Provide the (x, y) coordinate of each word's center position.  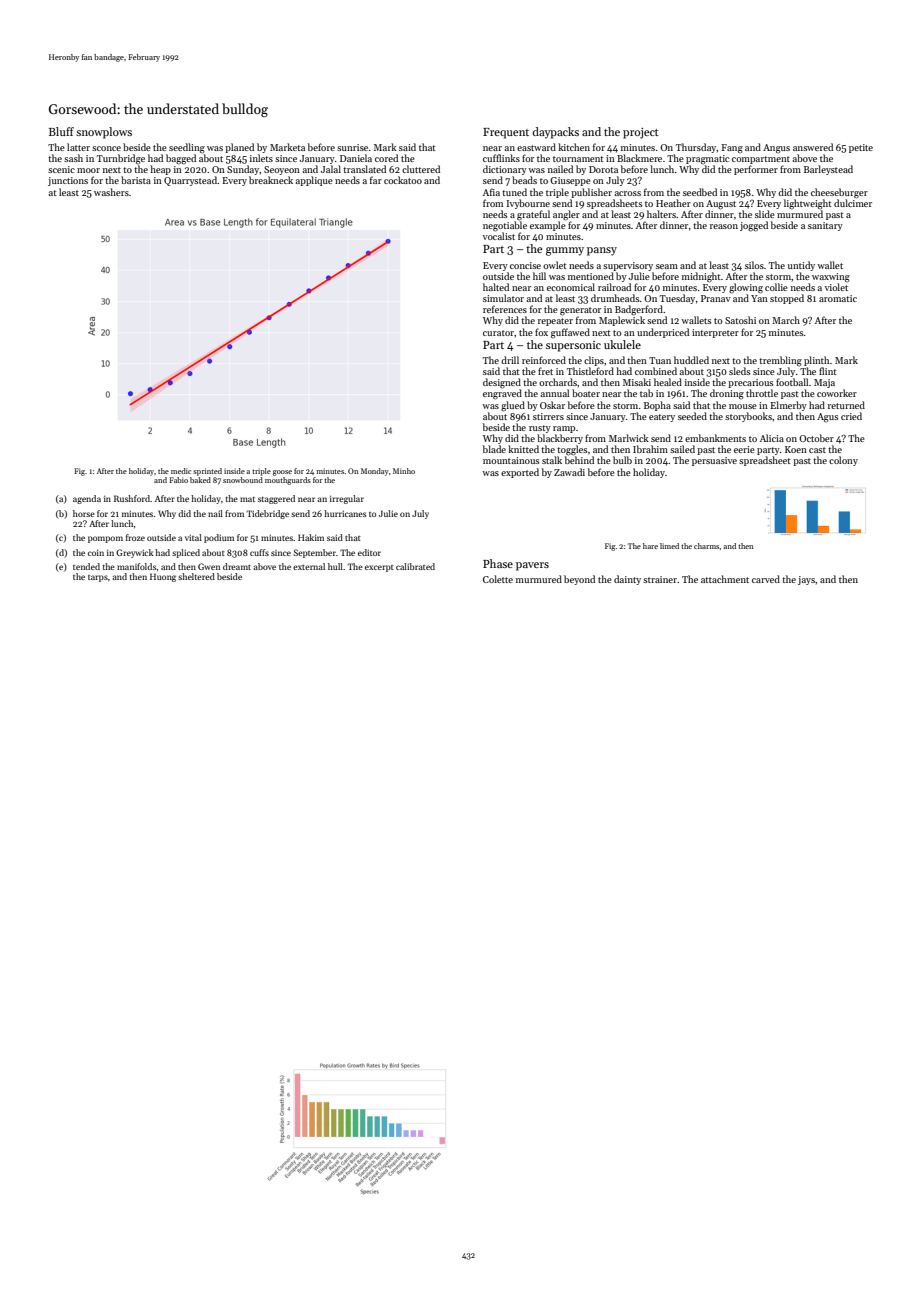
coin (96, 553)
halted (496, 287)
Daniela (356, 158)
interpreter (715, 333)
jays (806, 580)
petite (861, 148)
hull (335, 566)
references (505, 309)
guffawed (570, 333)
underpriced (663, 333)
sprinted (207, 472)
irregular (347, 499)
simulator (503, 298)
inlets (261, 158)
